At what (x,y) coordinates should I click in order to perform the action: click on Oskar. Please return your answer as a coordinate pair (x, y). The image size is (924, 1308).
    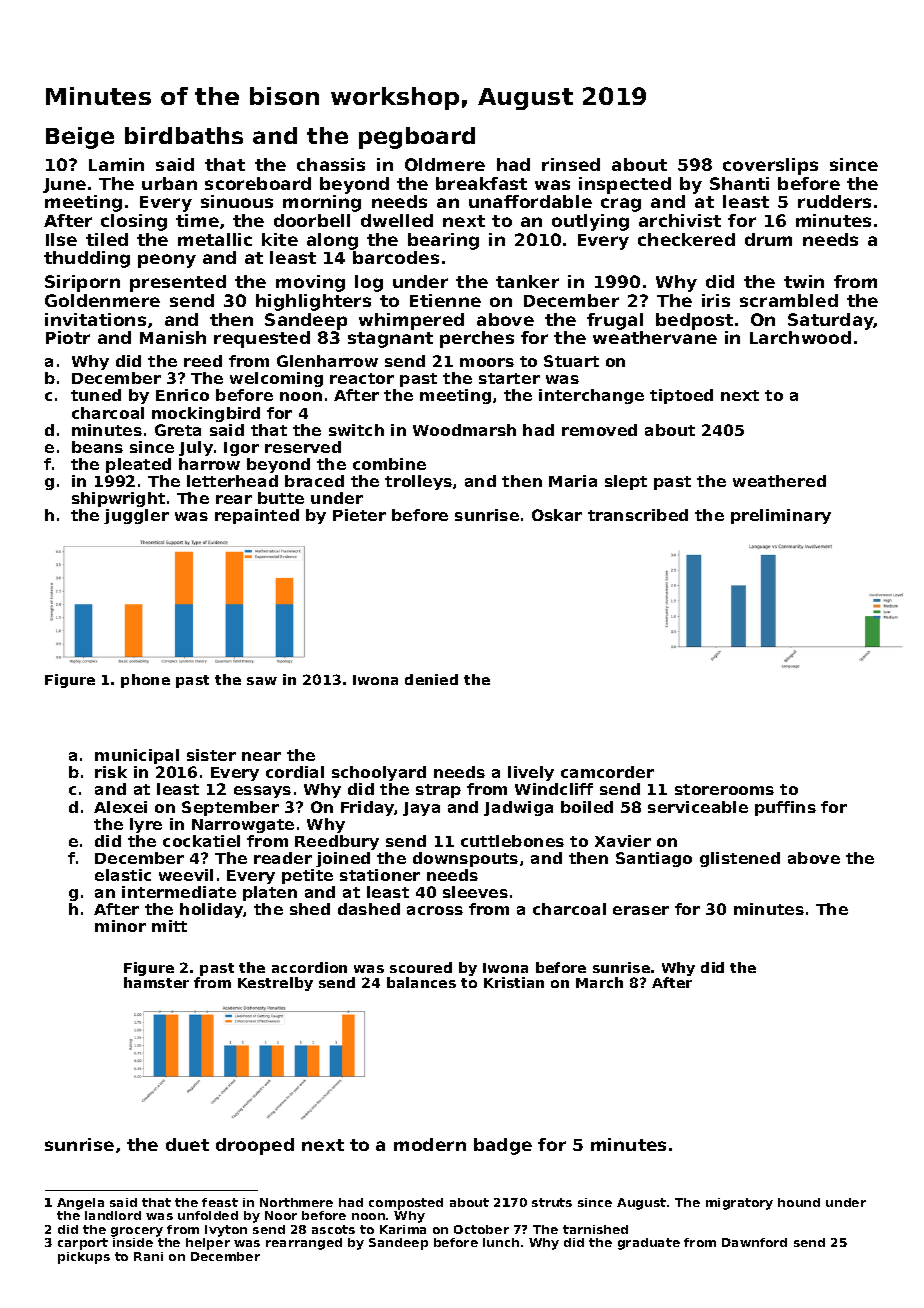
    Looking at the image, I should click on (557, 515).
